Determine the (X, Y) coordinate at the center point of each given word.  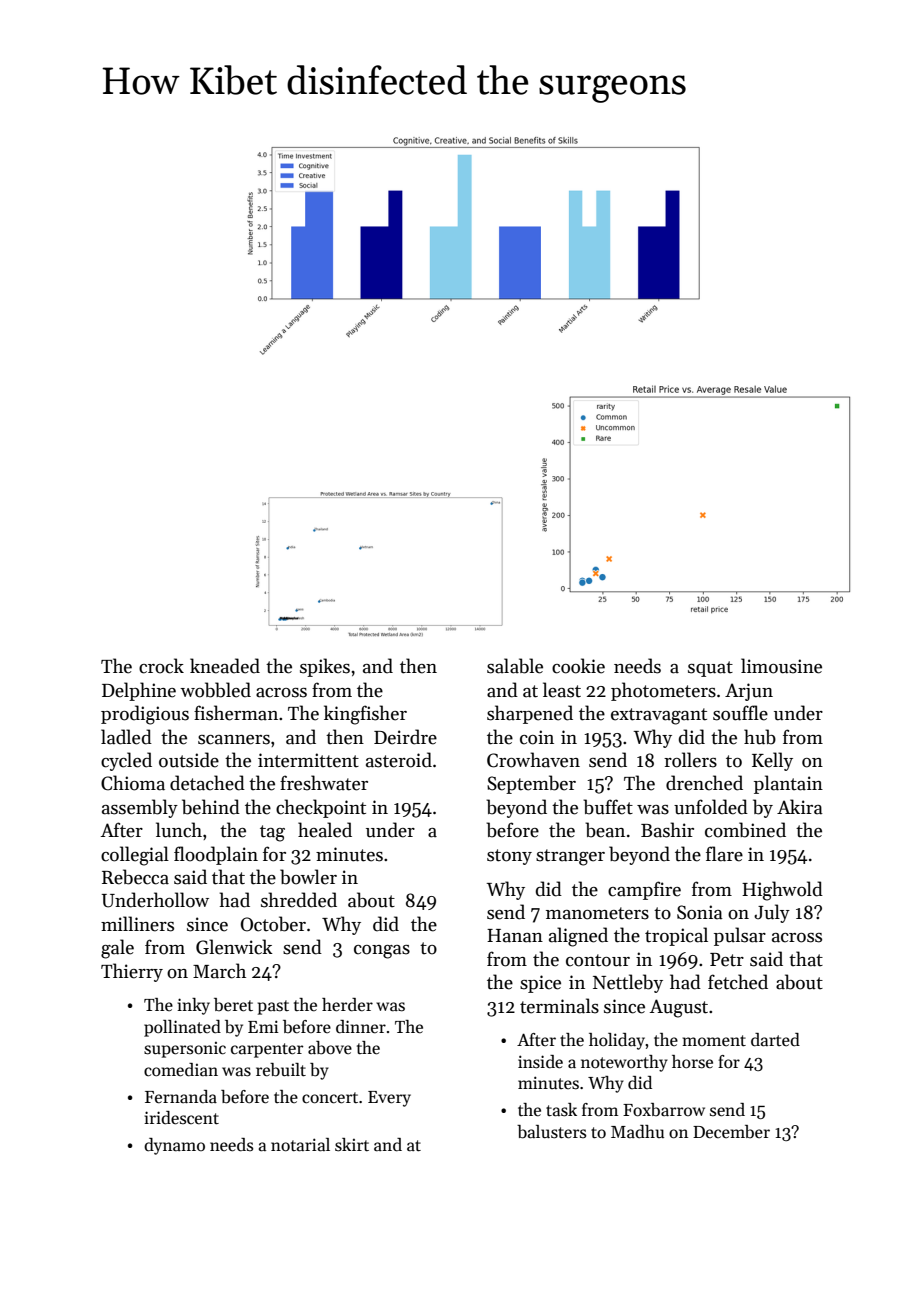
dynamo (174, 1146)
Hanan (515, 936)
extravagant (659, 716)
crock (161, 666)
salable (515, 666)
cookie (578, 666)
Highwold (782, 891)
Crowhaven (533, 760)
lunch (179, 830)
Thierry (132, 972)
